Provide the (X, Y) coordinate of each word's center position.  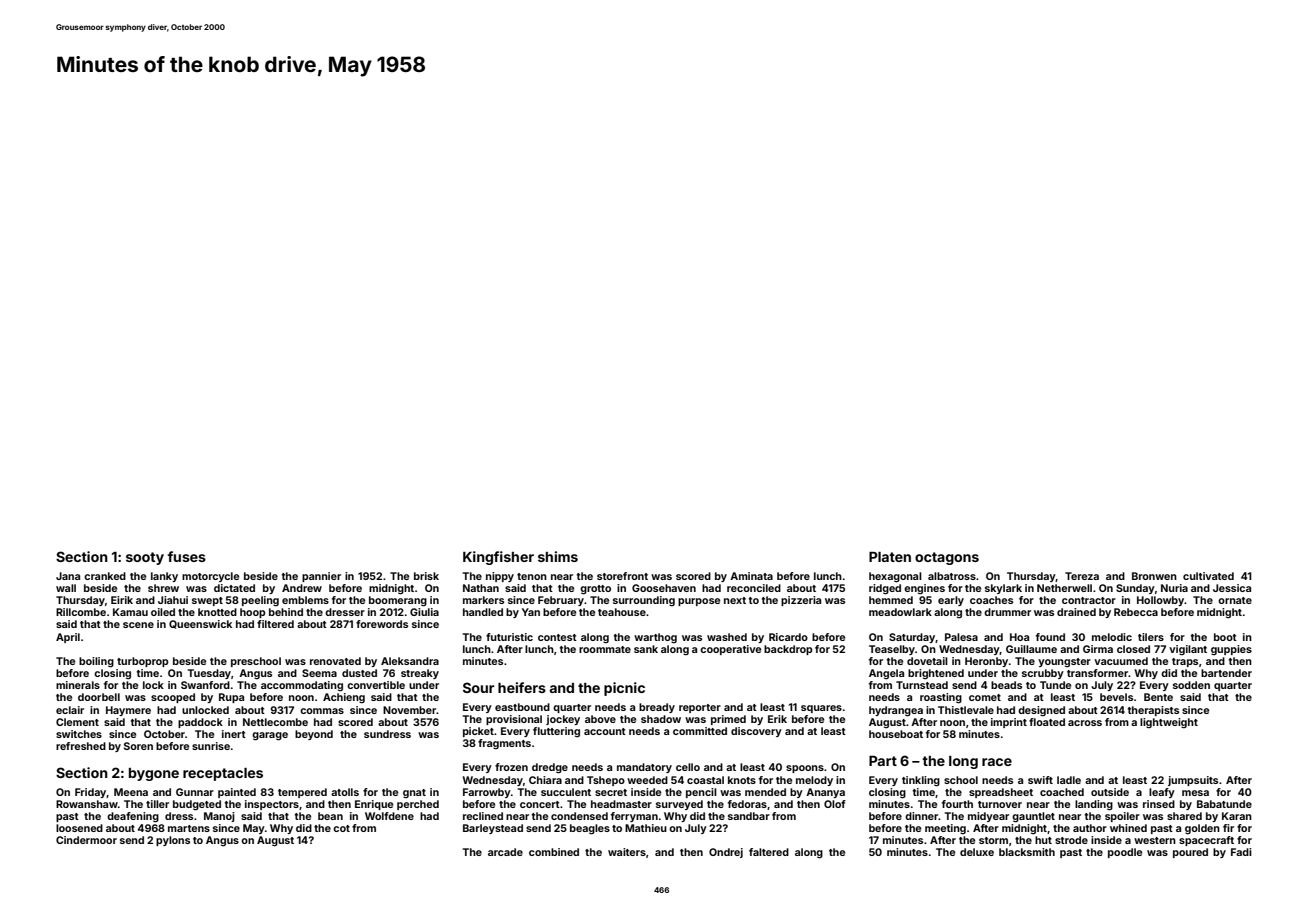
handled (483, 612)
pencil (701, 793)
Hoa (1019, 637)
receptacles (223, 774)
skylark (1003, 589)
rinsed (1159, 804)
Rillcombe (81, 612)
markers (483, 600)
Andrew (302, 588)
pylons (173, 841)
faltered (769, 852)
